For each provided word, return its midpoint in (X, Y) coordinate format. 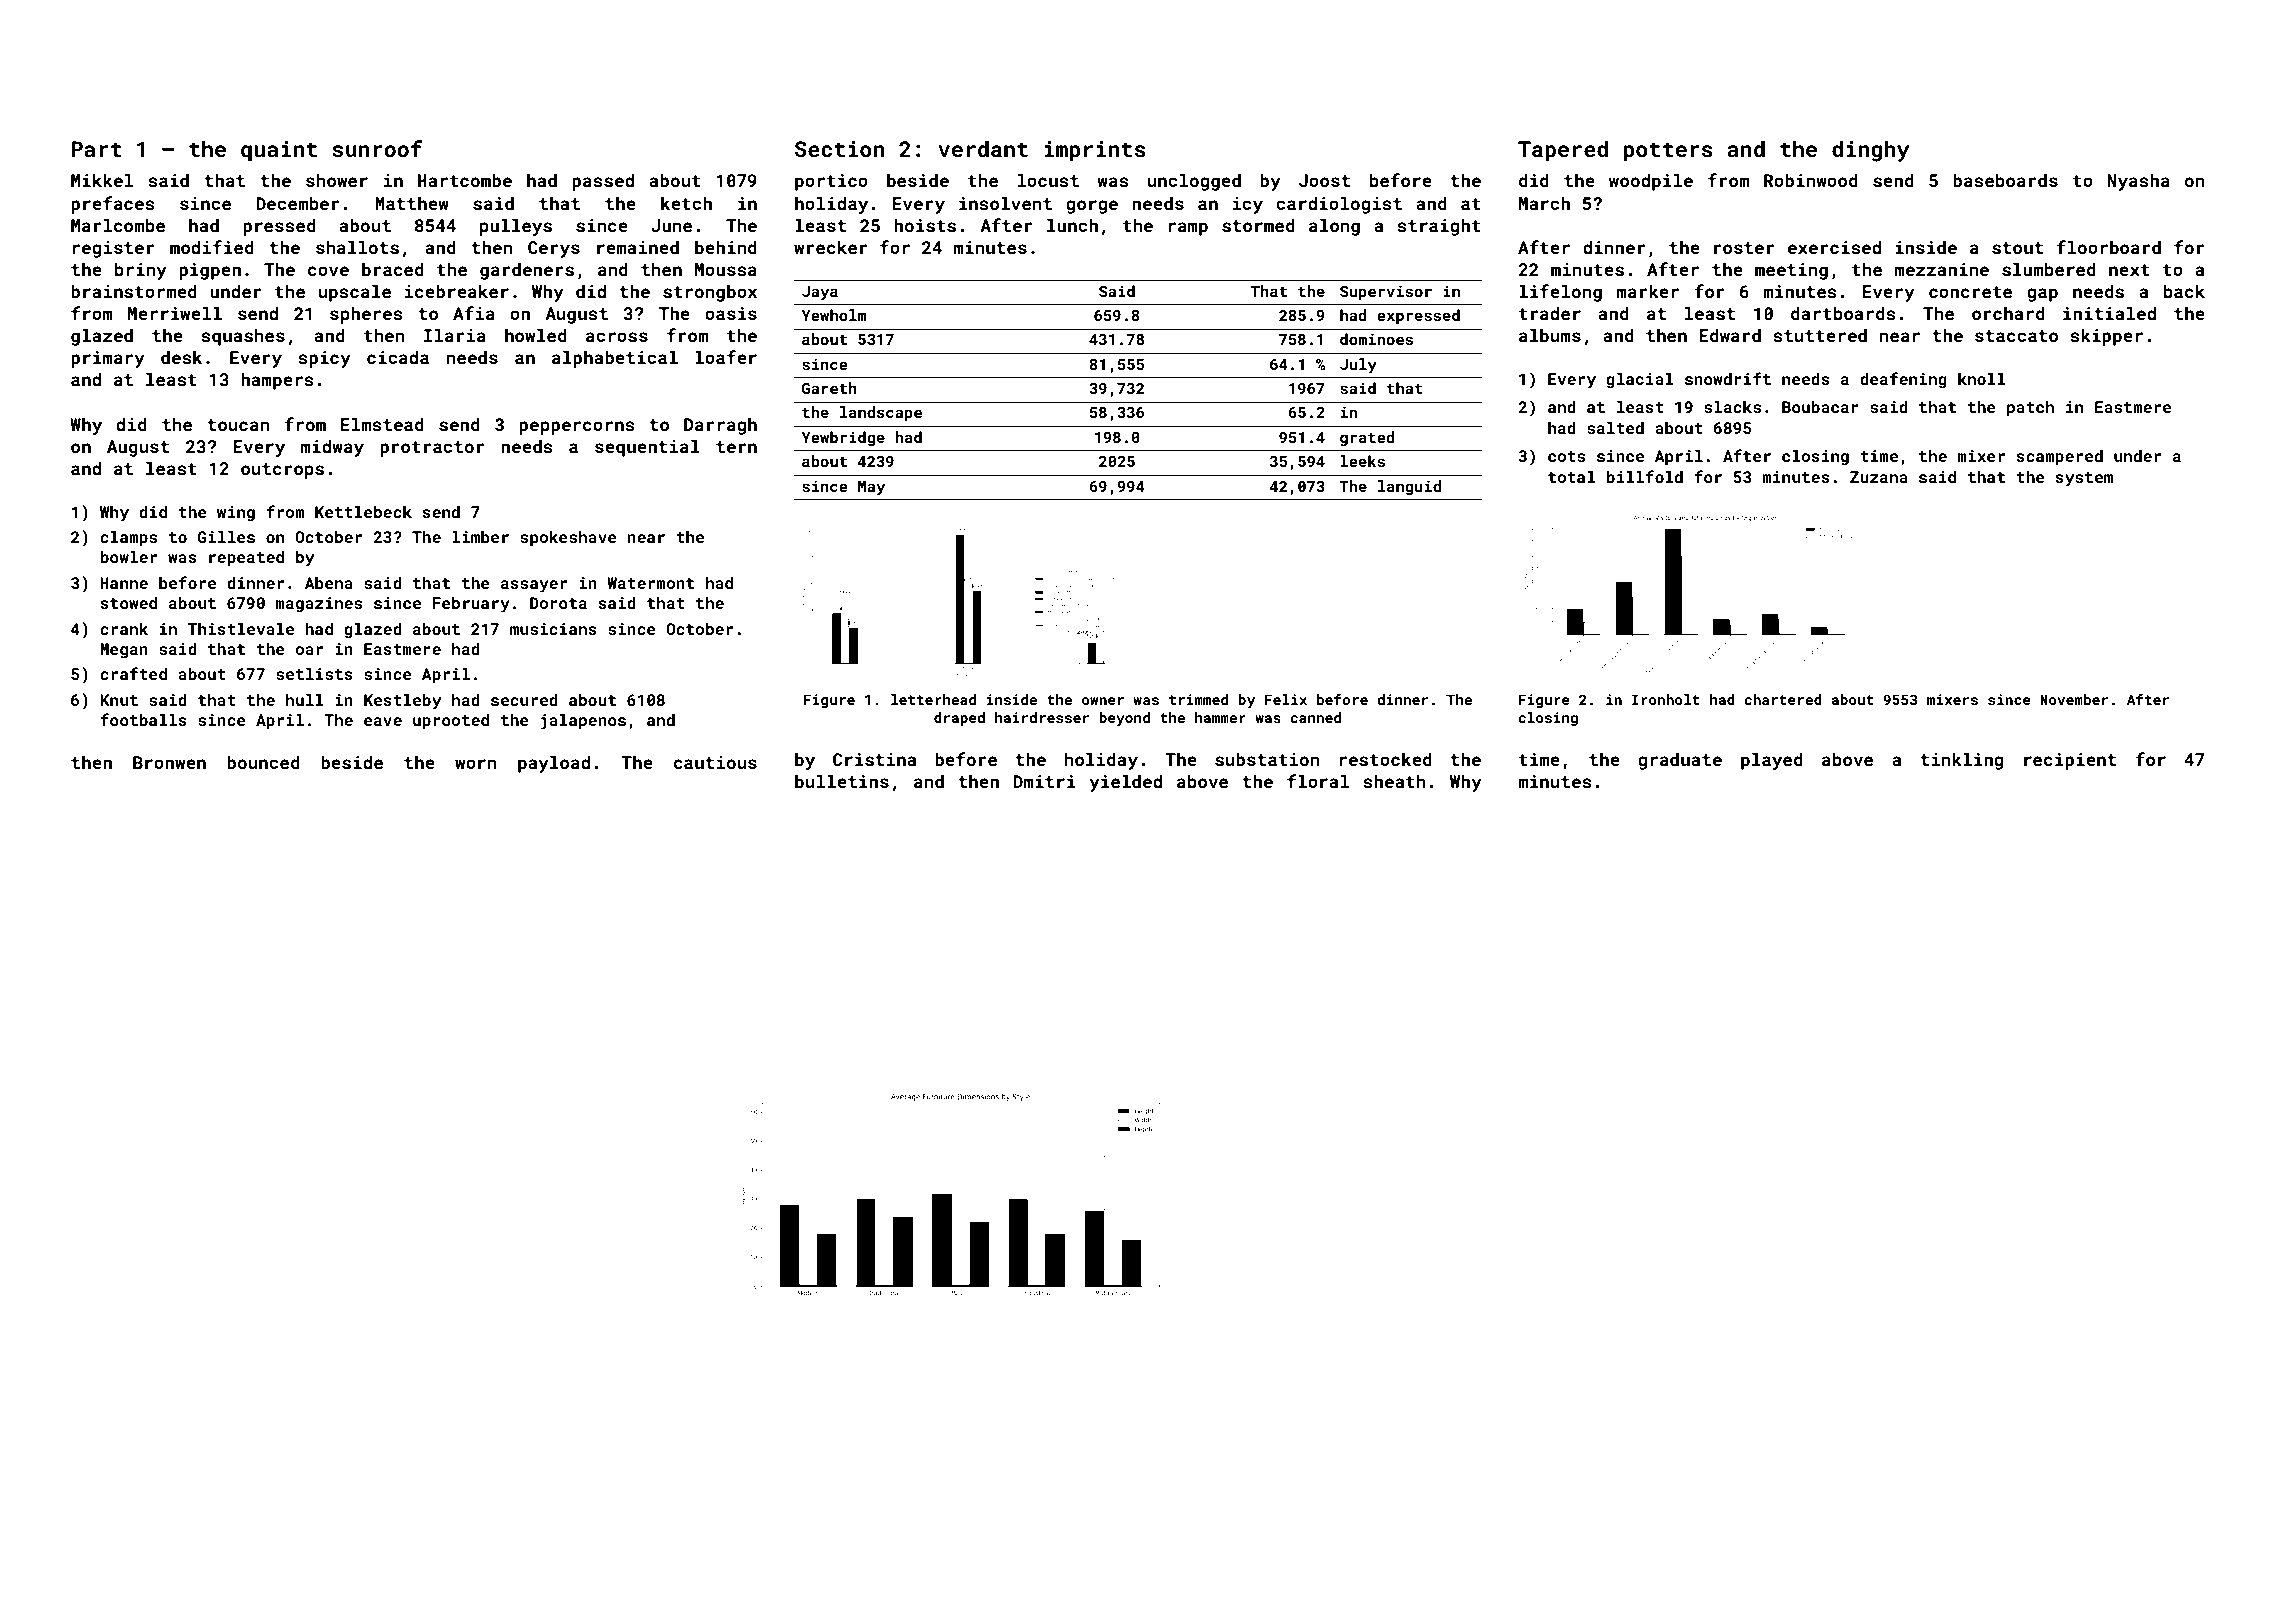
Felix (1286, 699)
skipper (2106, 337)
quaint (279, 151)
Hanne (124, 583)
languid (1409, 487)
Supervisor (1386, 292)
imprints (1095, 151)
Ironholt (1666, 699)
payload (554, 764)
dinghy (1870, 151)
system (2084, 479)
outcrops (282, 471)
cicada (398, 357)
